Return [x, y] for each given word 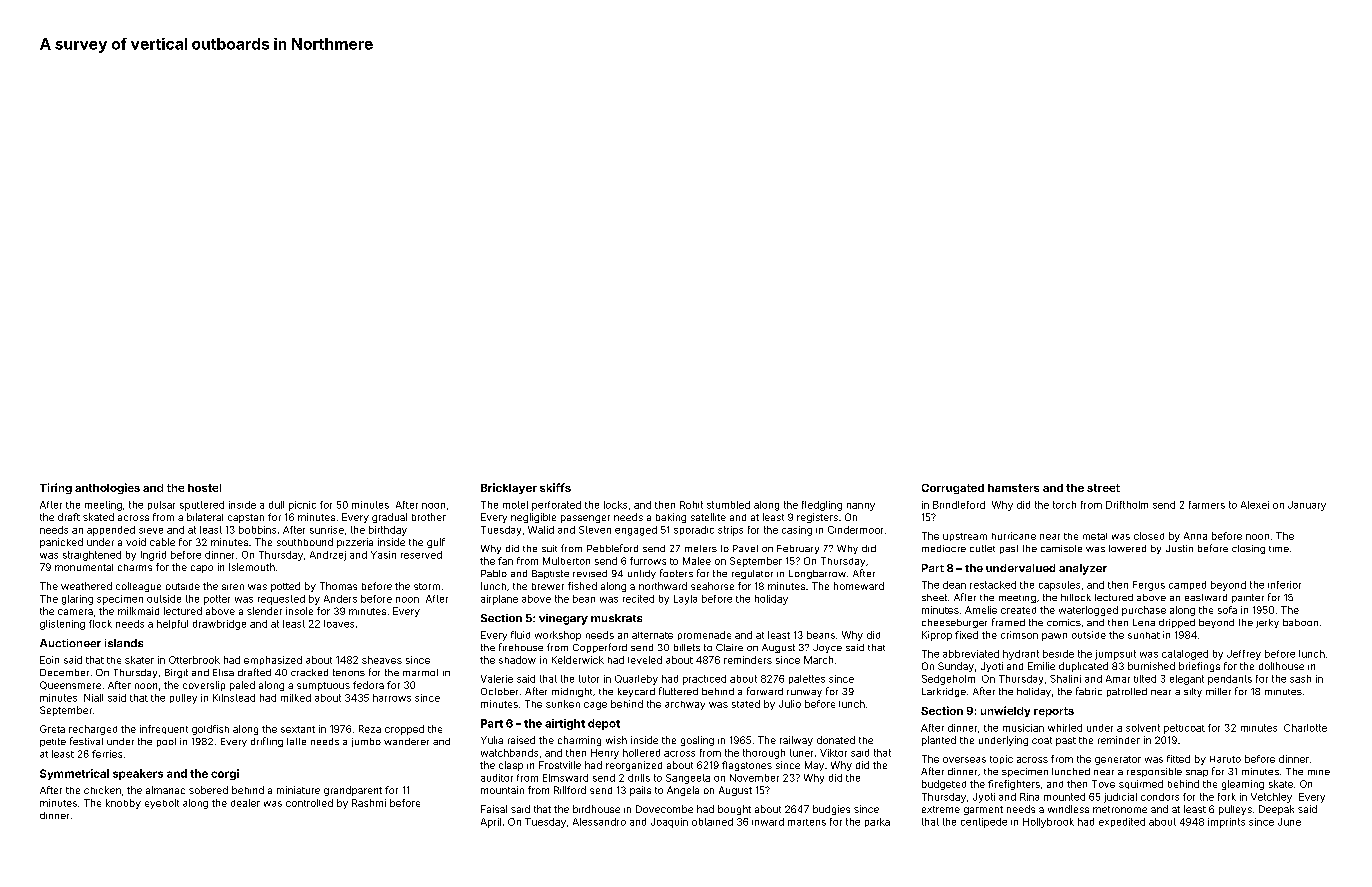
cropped [404, 730]
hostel [204, 488]
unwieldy [1005, 711]
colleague [138, 587]
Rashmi [369, 803]
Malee [697, 561]
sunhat [1144, 635]
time [1279, 549]
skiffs [555, 487]
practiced [704, 680]
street [1103, 488]
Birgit [176, 673]
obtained [712, 822]
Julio [790, 704]
